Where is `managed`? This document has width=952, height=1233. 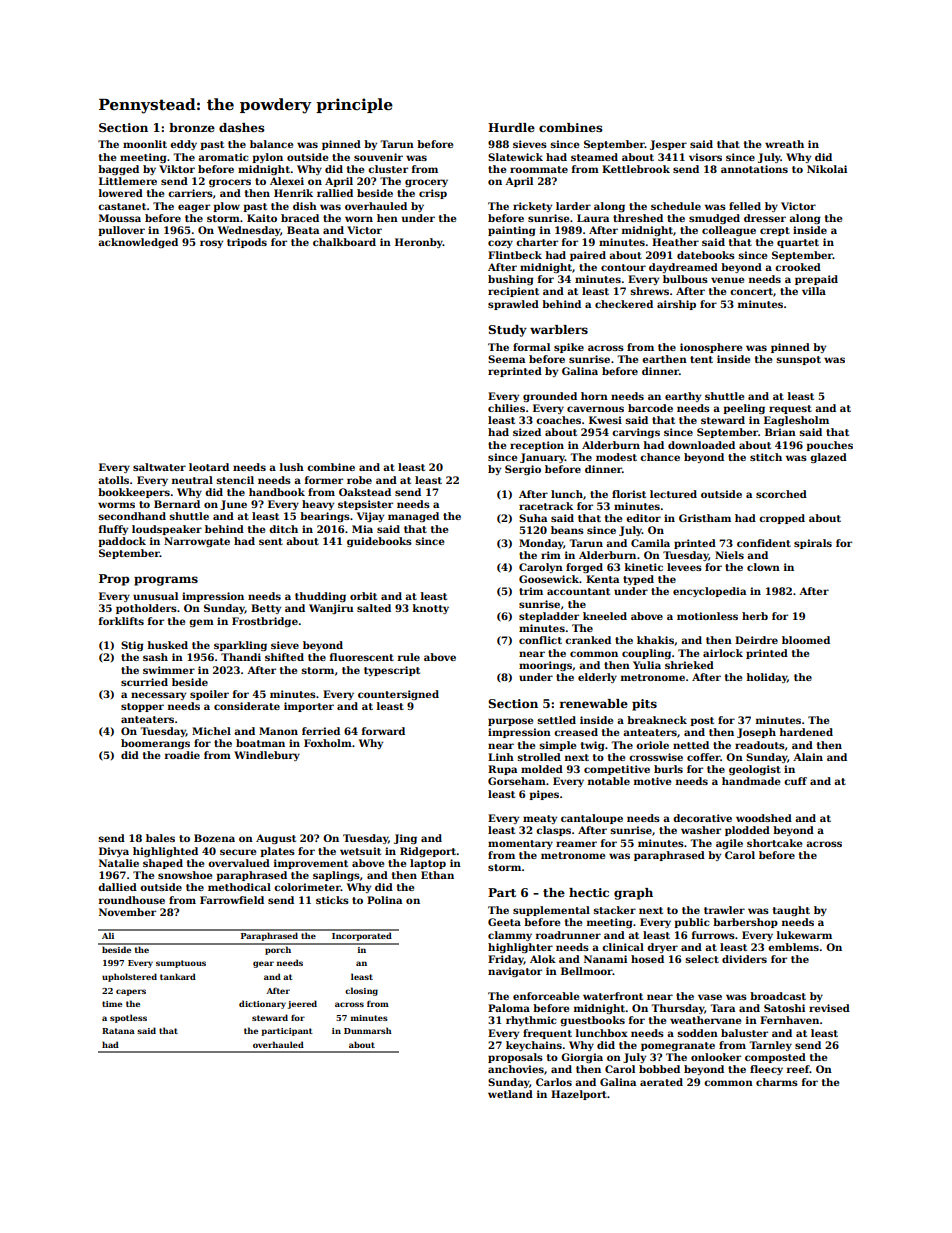
managed is located at coordinates (413, 517).
